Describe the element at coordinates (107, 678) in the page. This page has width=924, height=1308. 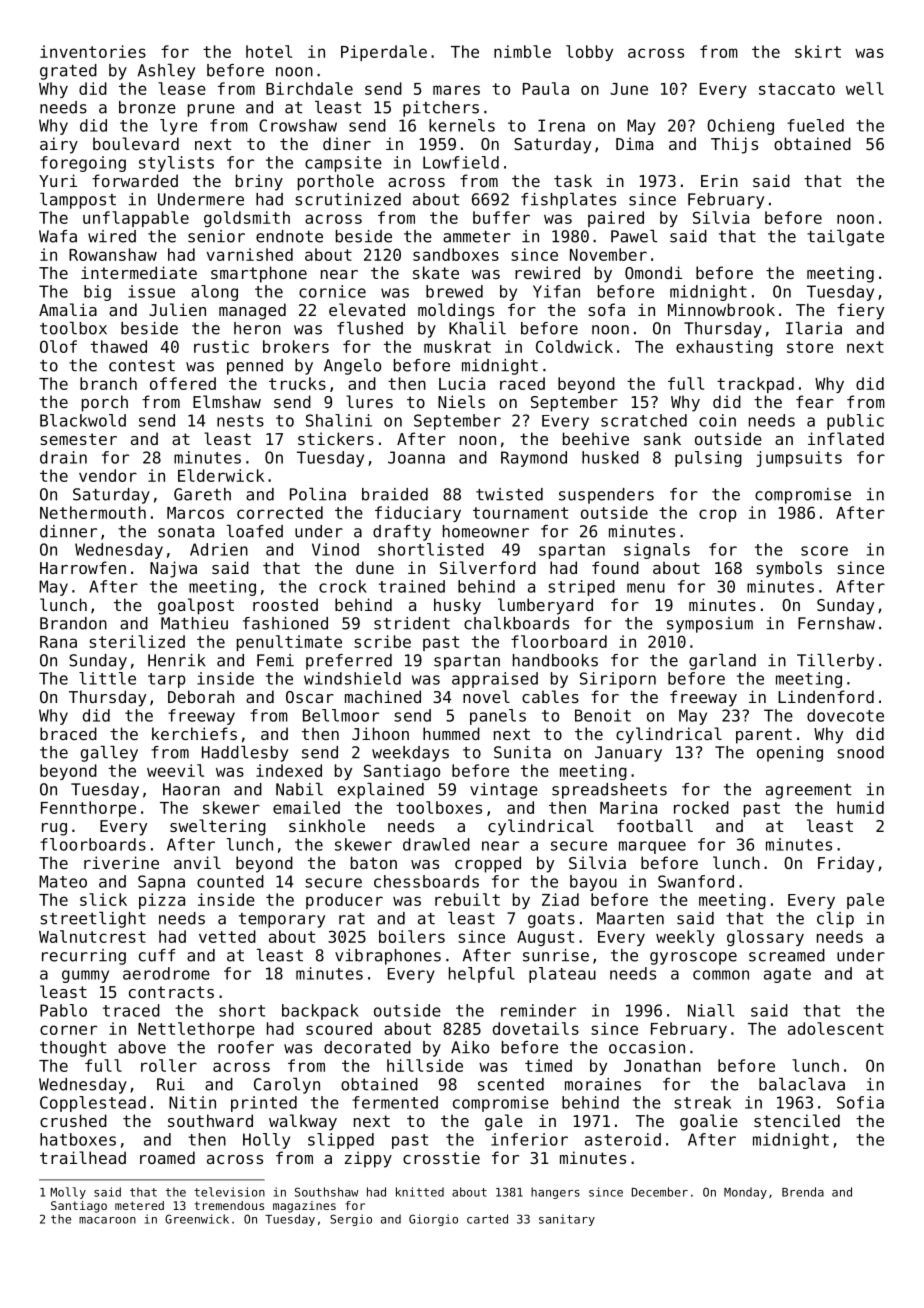
I see `little` at that location.
